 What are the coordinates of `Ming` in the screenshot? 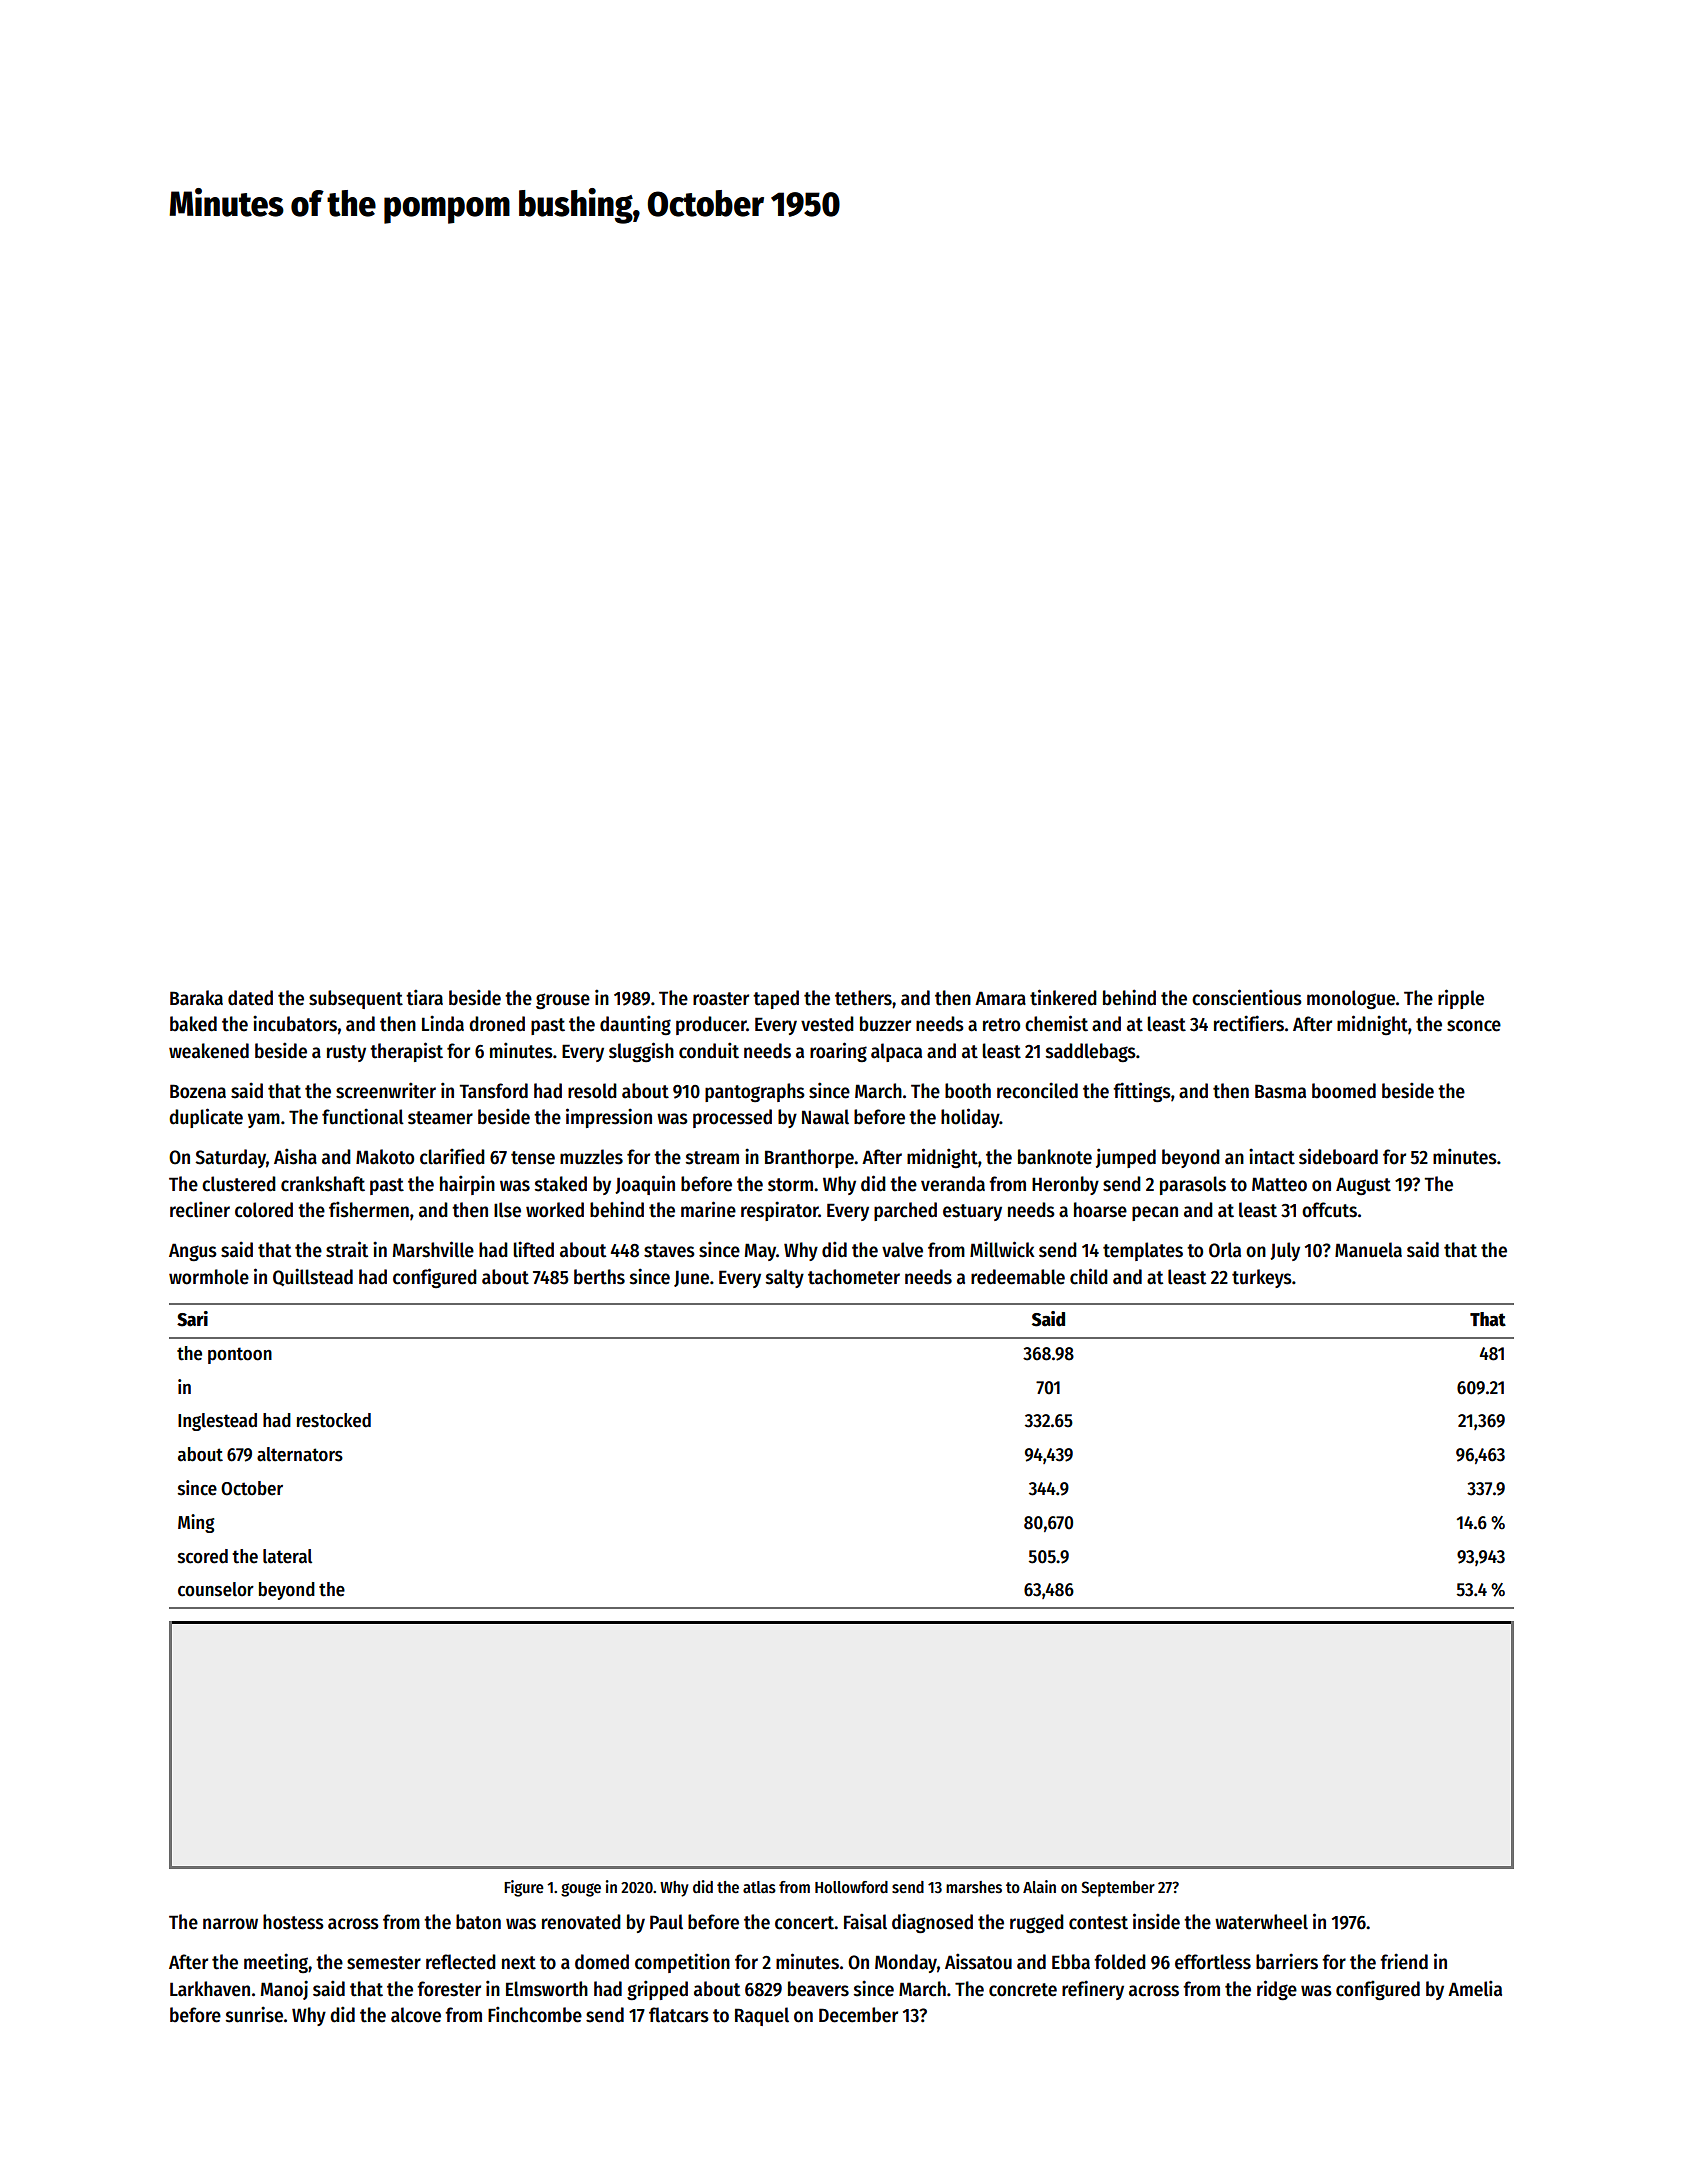 It's located at (196, 1523).
